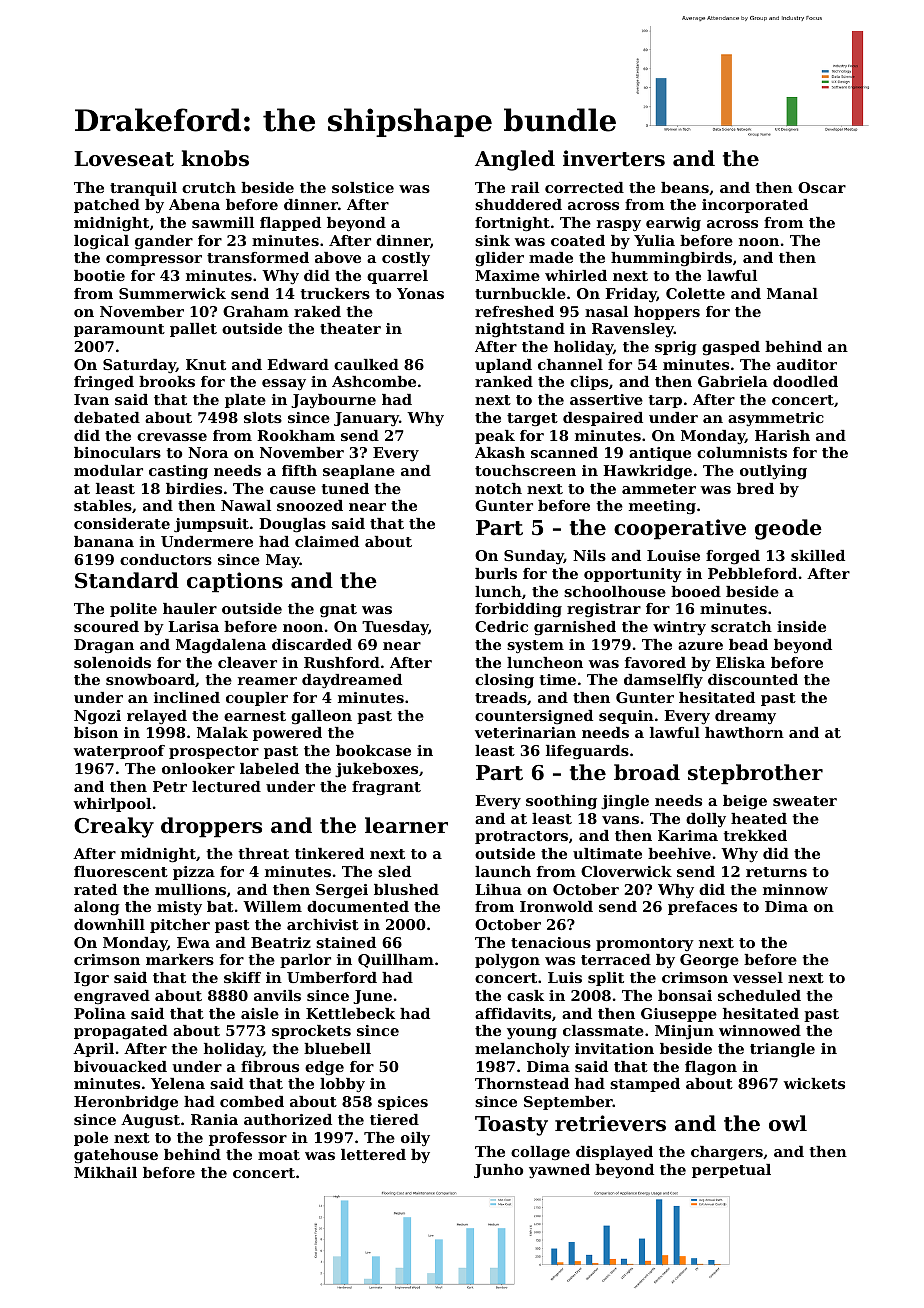  I want to click on considerate, so click(122, 523).
